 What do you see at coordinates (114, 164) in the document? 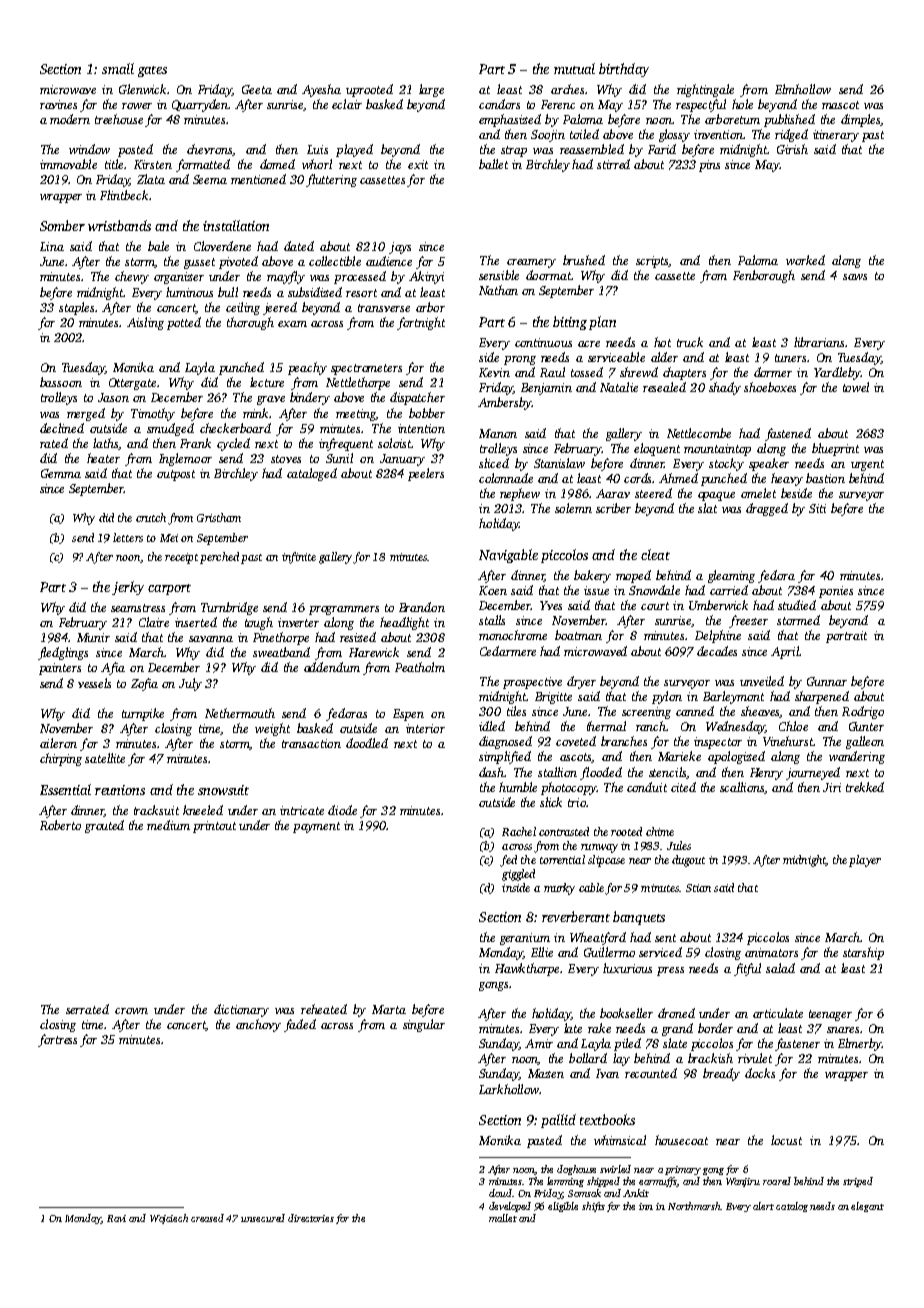
I see `title` at bounding box center [114, 164].
